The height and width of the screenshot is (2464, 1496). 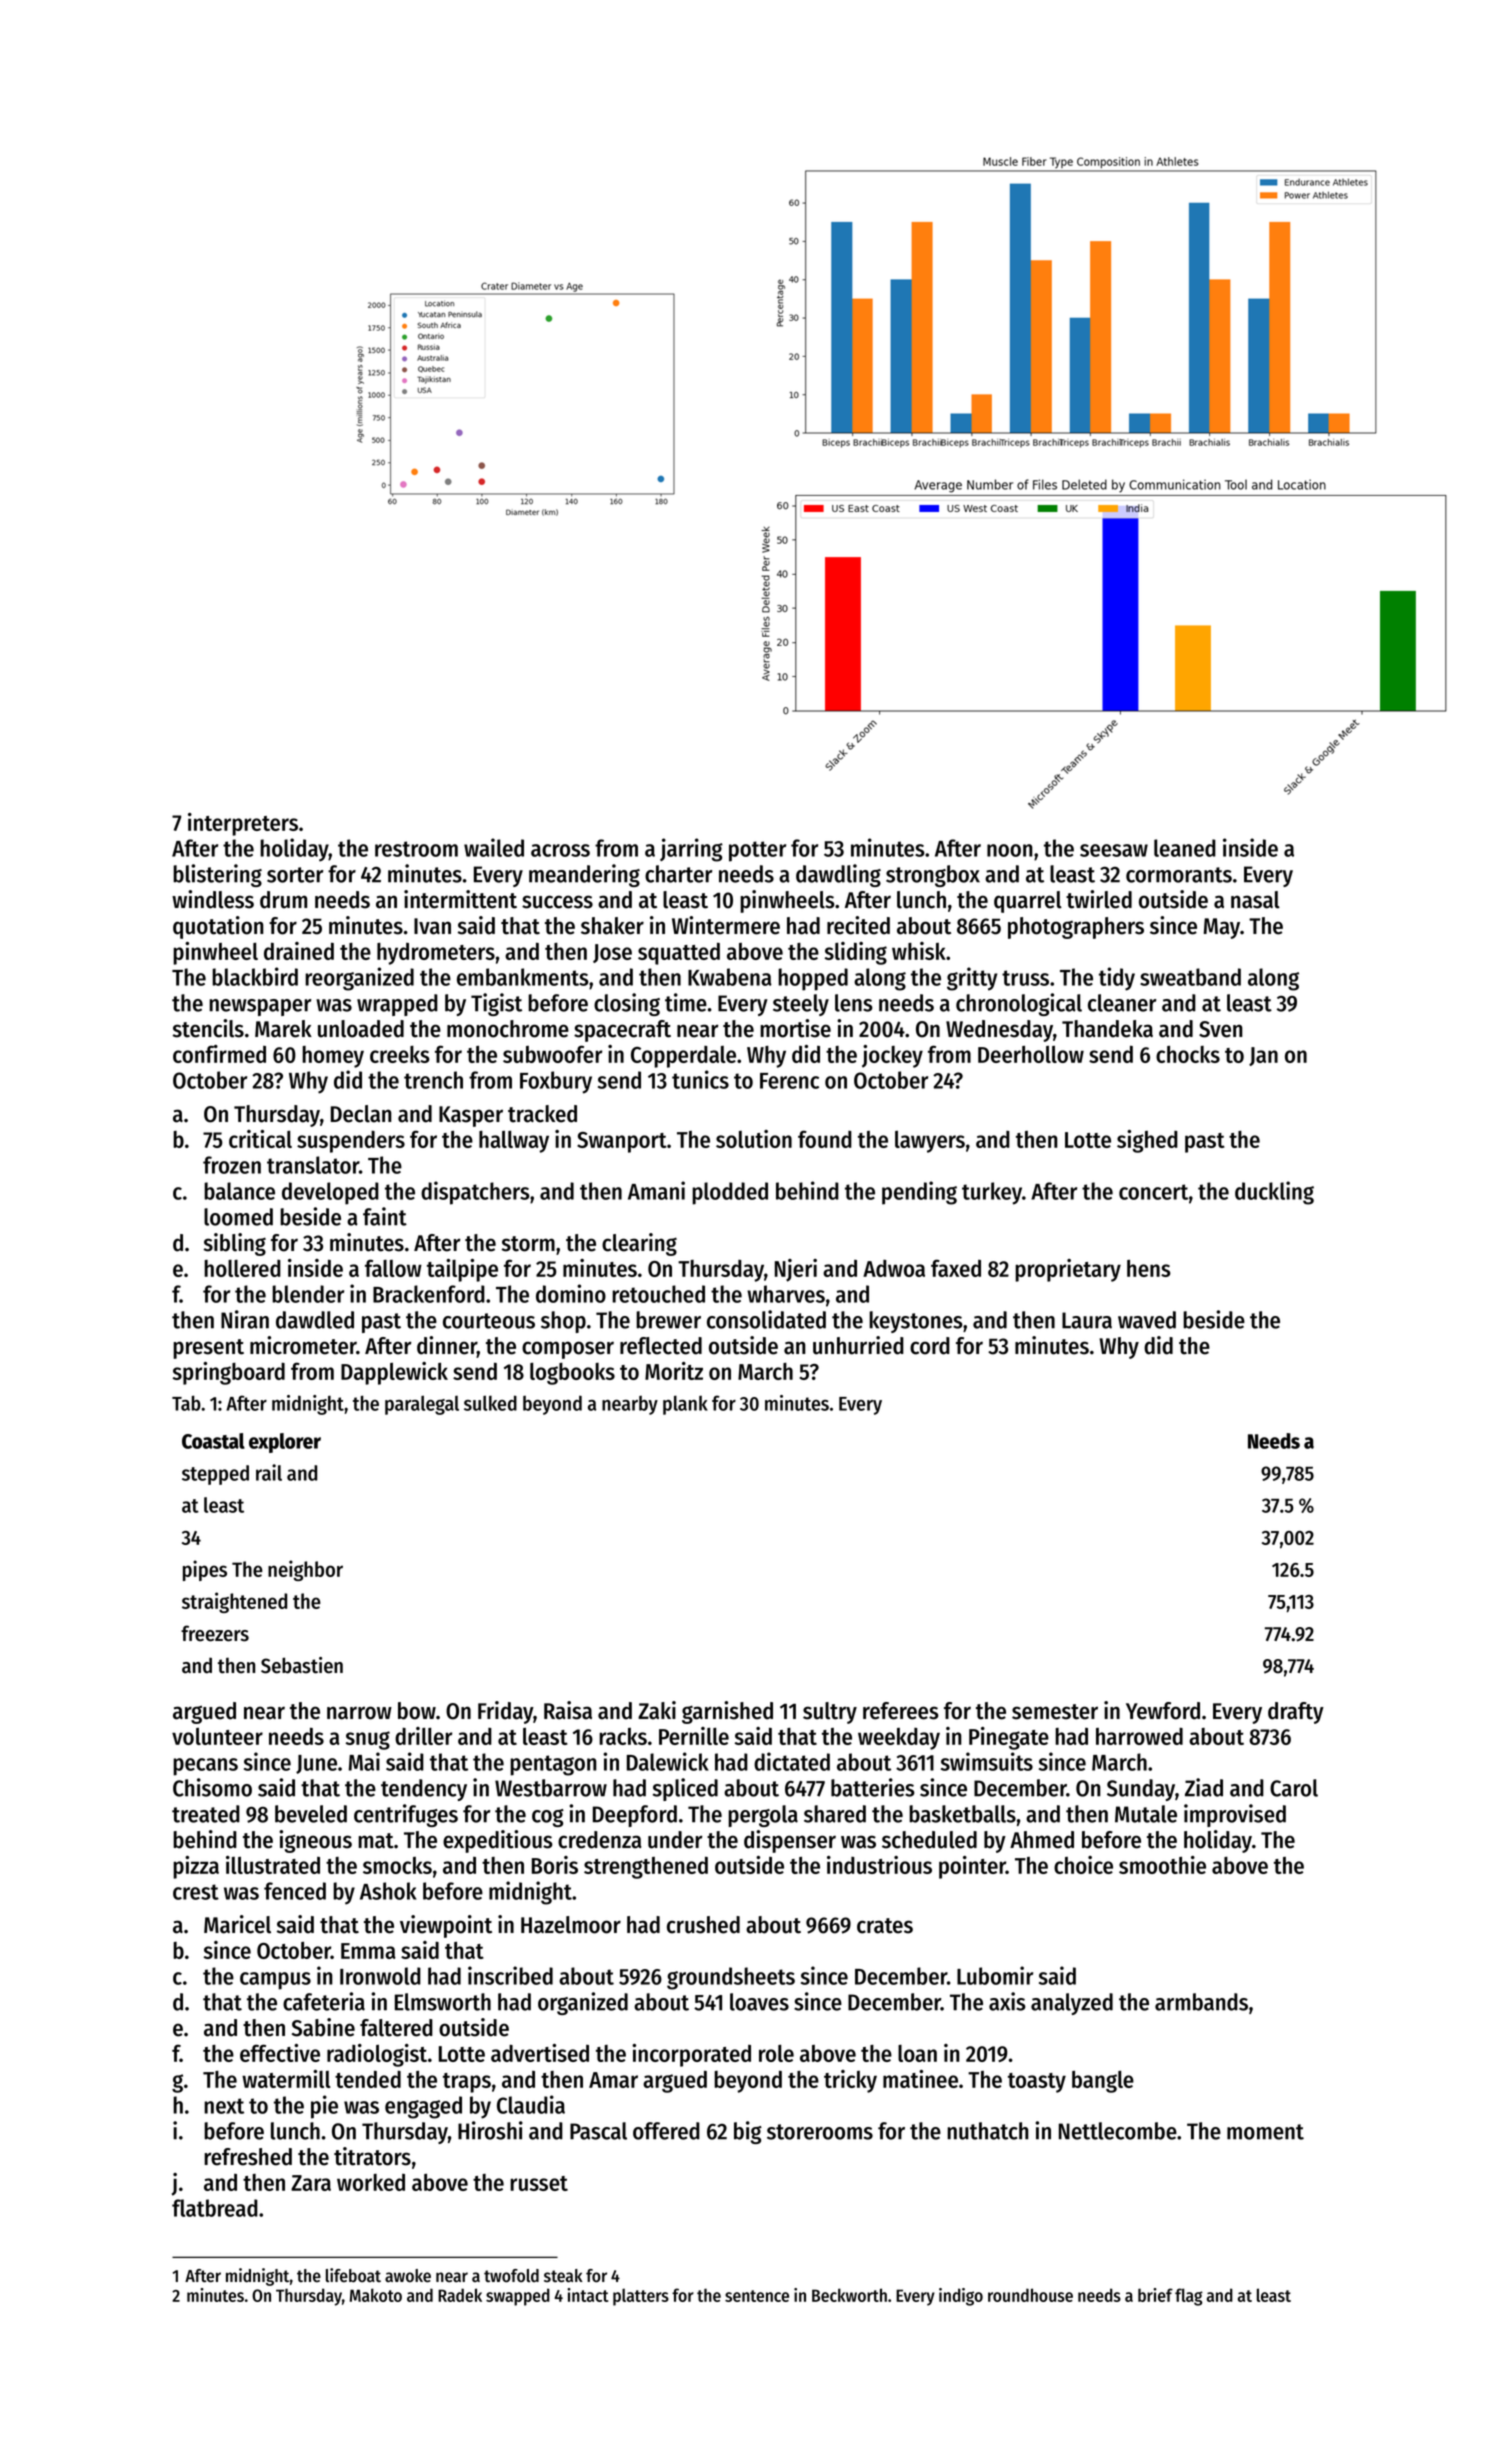 What do you see at coordinates (205, 1767) in the screenshot?
I see `pecans` at bounding box center [205, 1767].
